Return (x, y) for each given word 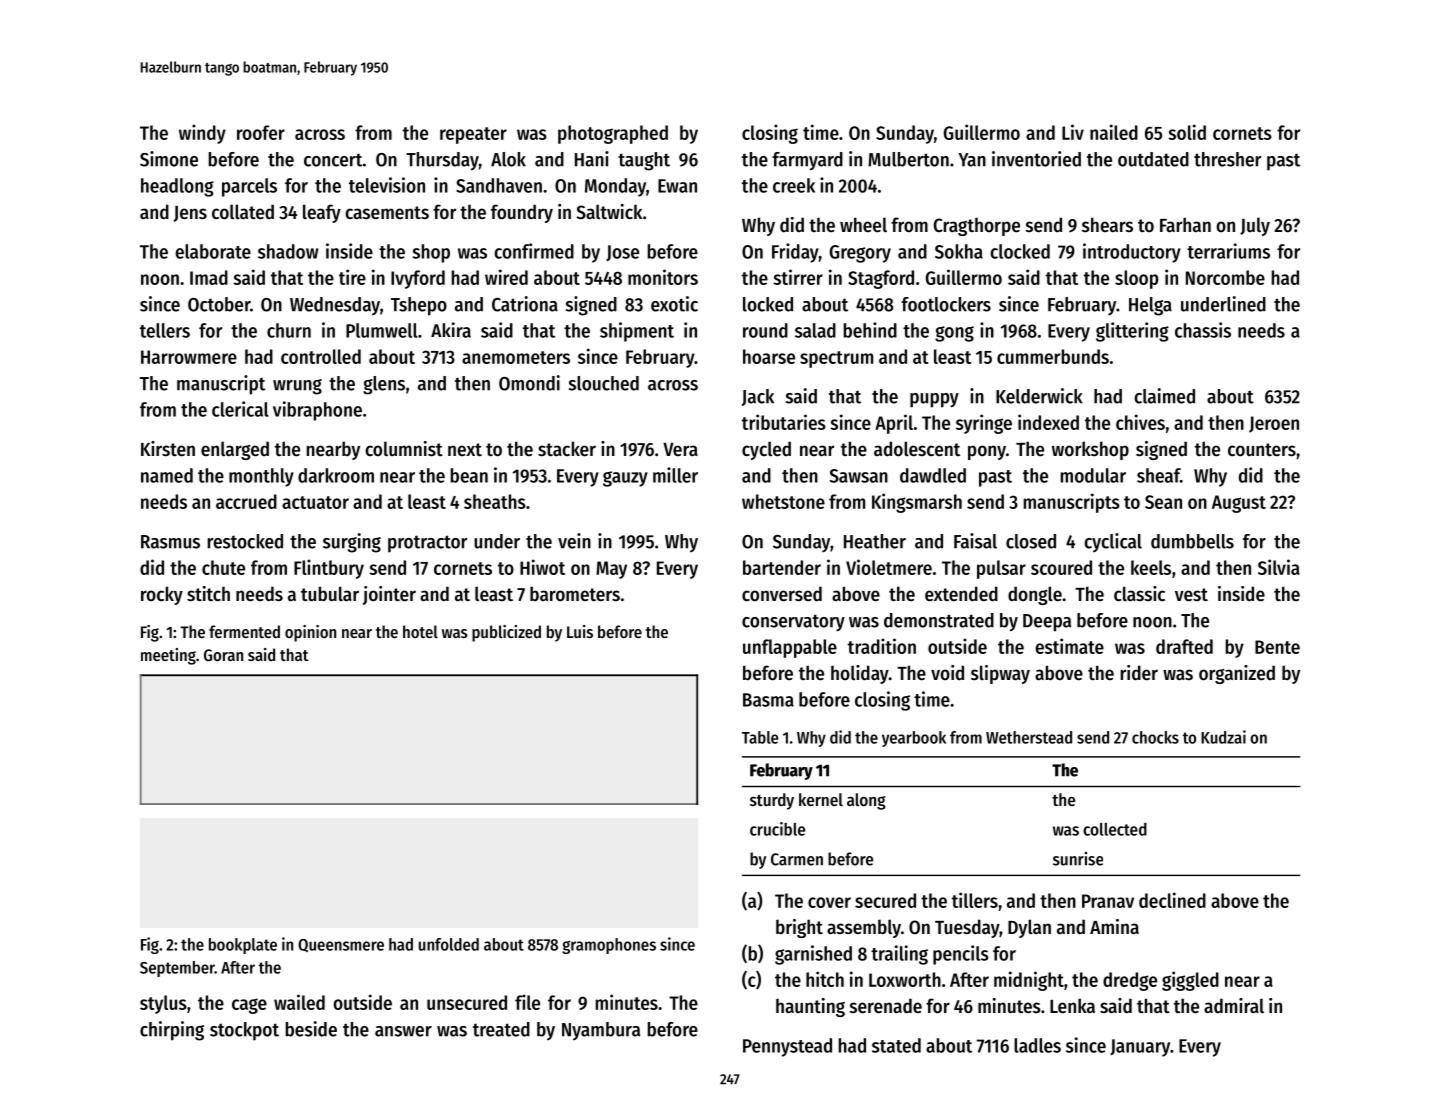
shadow (288, 251)
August (1239, 504)
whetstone (783, 501)
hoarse (769, 356)
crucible (777, 829)
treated (501, 1029)
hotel (420, 631)
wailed (299, 1002)
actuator (315, 502)
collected (1115, 829)
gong (954, 334)
